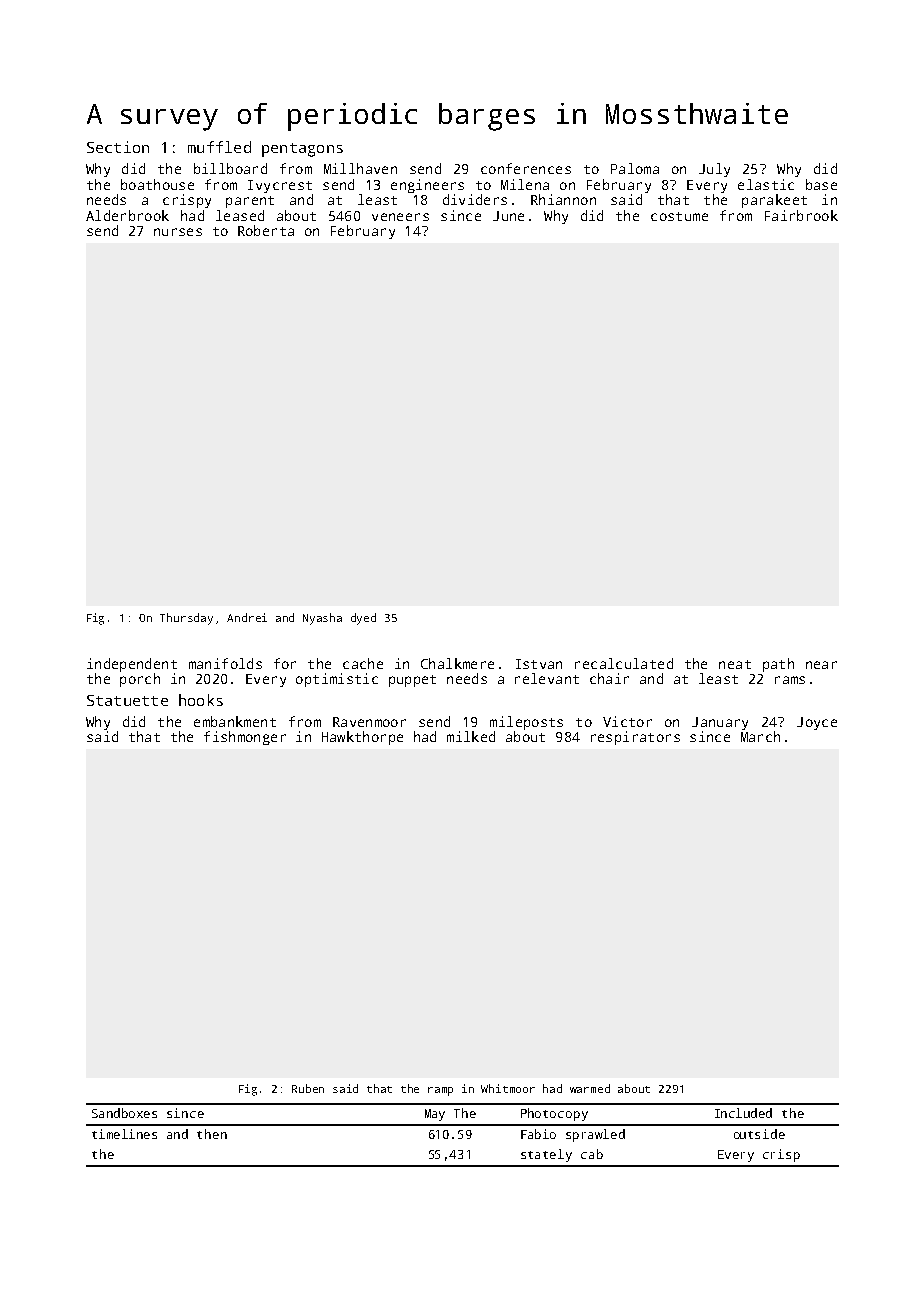 This screenshot has width=924, height=1308. What do you see at coordinates (400, 217) in the screenshot?
I see `veneers` at bounding box center [400, 217].
